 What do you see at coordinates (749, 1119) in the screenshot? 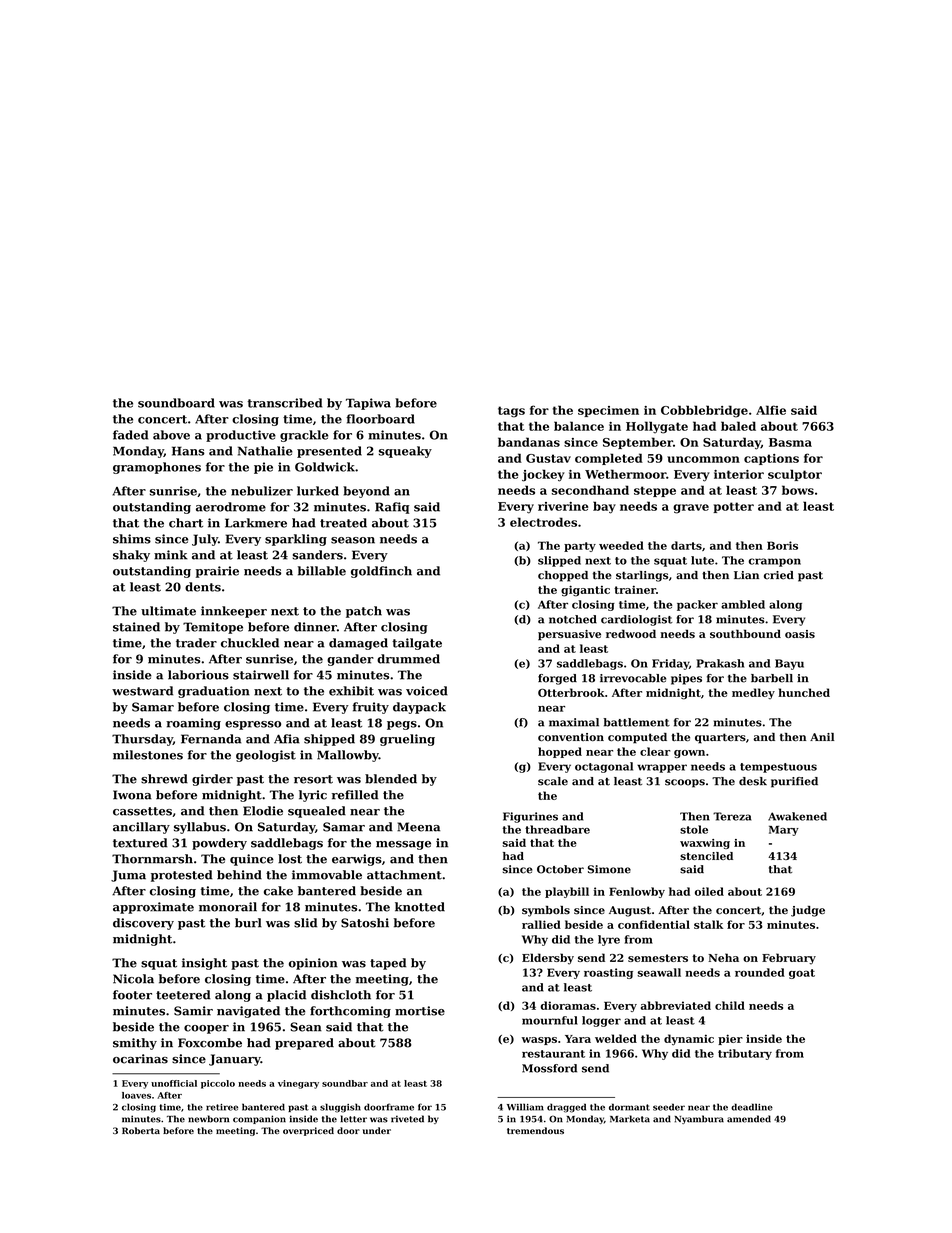
I see `amended` at bounding box center [749, 1119].
